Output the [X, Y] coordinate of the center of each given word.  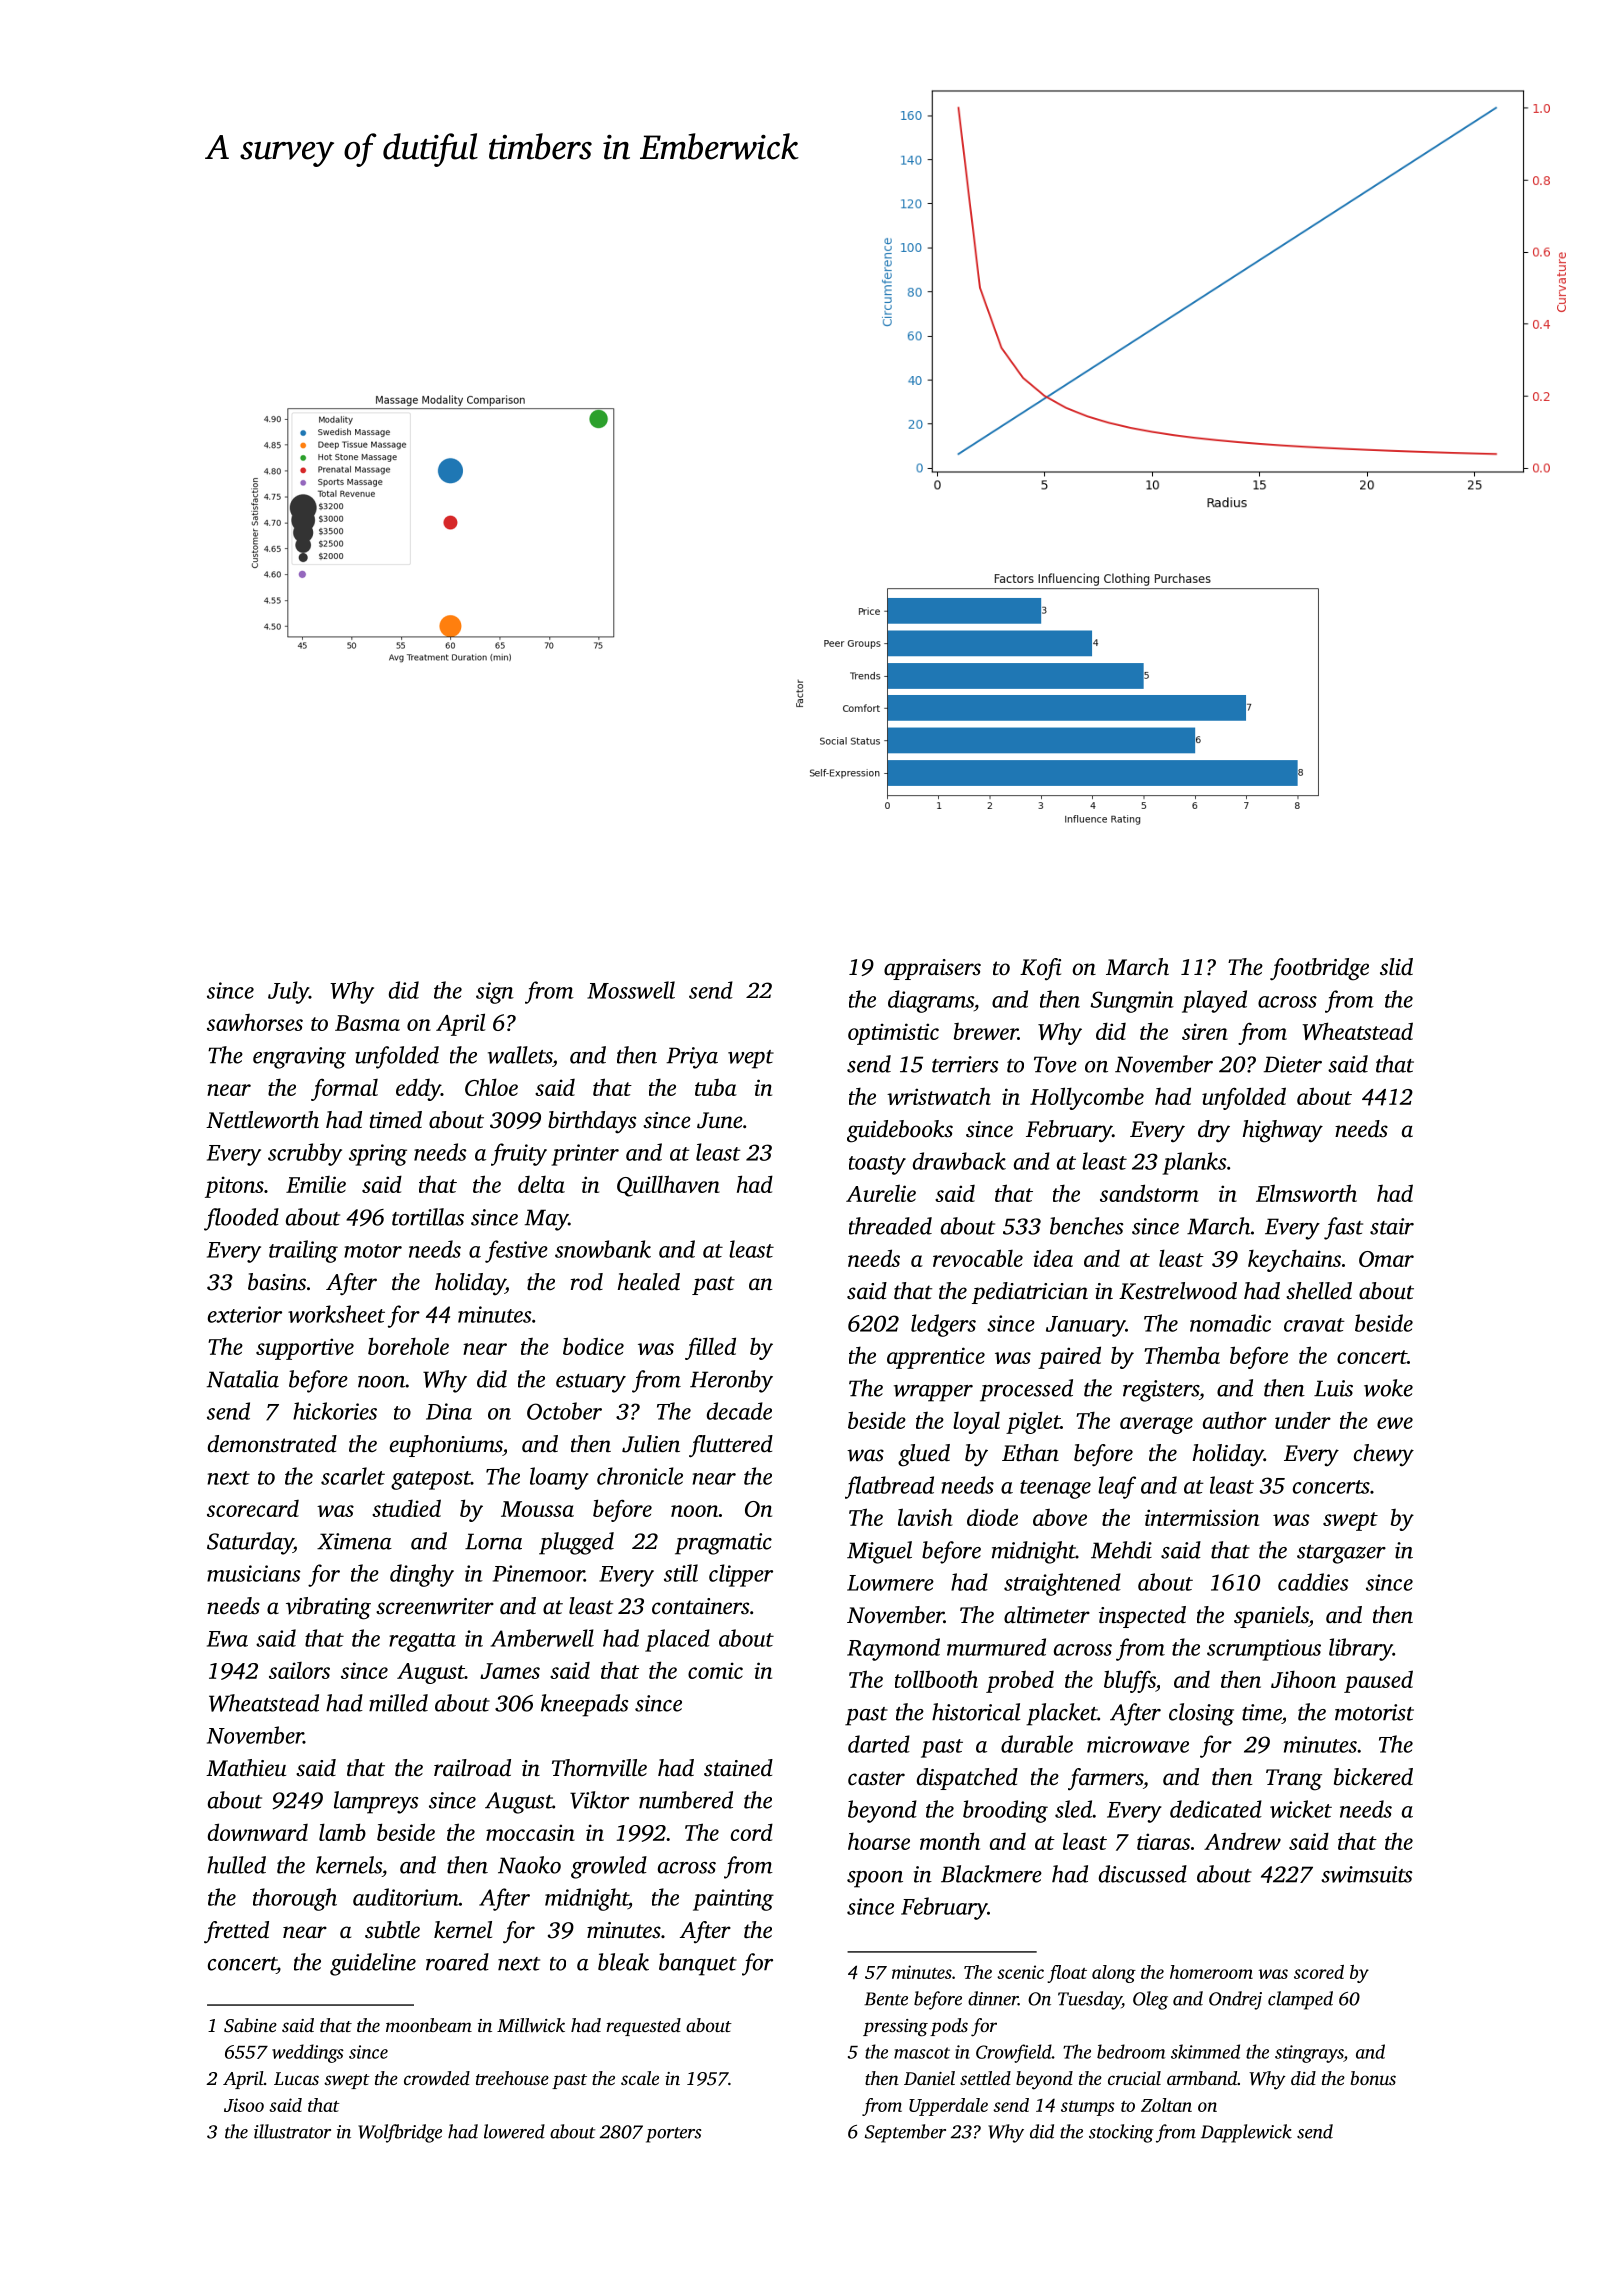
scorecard [253, 1508]
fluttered [731, 1446]
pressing [895, 2028]
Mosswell [631, 990]
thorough [295, 1899]
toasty [877, 1165]
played [1214, 1001]
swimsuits [1366, 1874]
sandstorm [1149, 1193]
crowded [437, 2078]
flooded [241, 1219]
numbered [686, 1800]
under [1303, 1420]
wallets [520, 1055]
